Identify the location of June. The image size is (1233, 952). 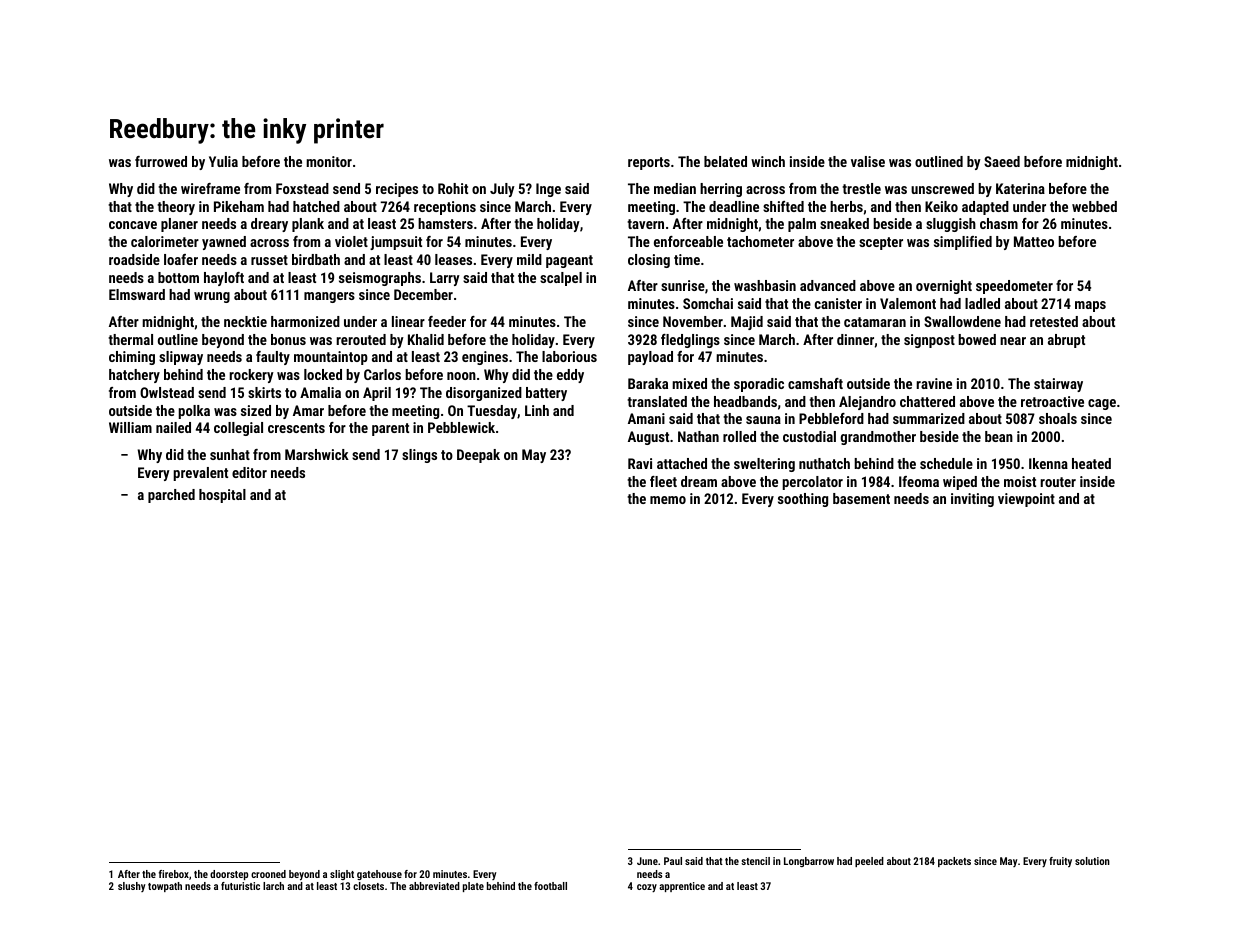
(647, 861).
